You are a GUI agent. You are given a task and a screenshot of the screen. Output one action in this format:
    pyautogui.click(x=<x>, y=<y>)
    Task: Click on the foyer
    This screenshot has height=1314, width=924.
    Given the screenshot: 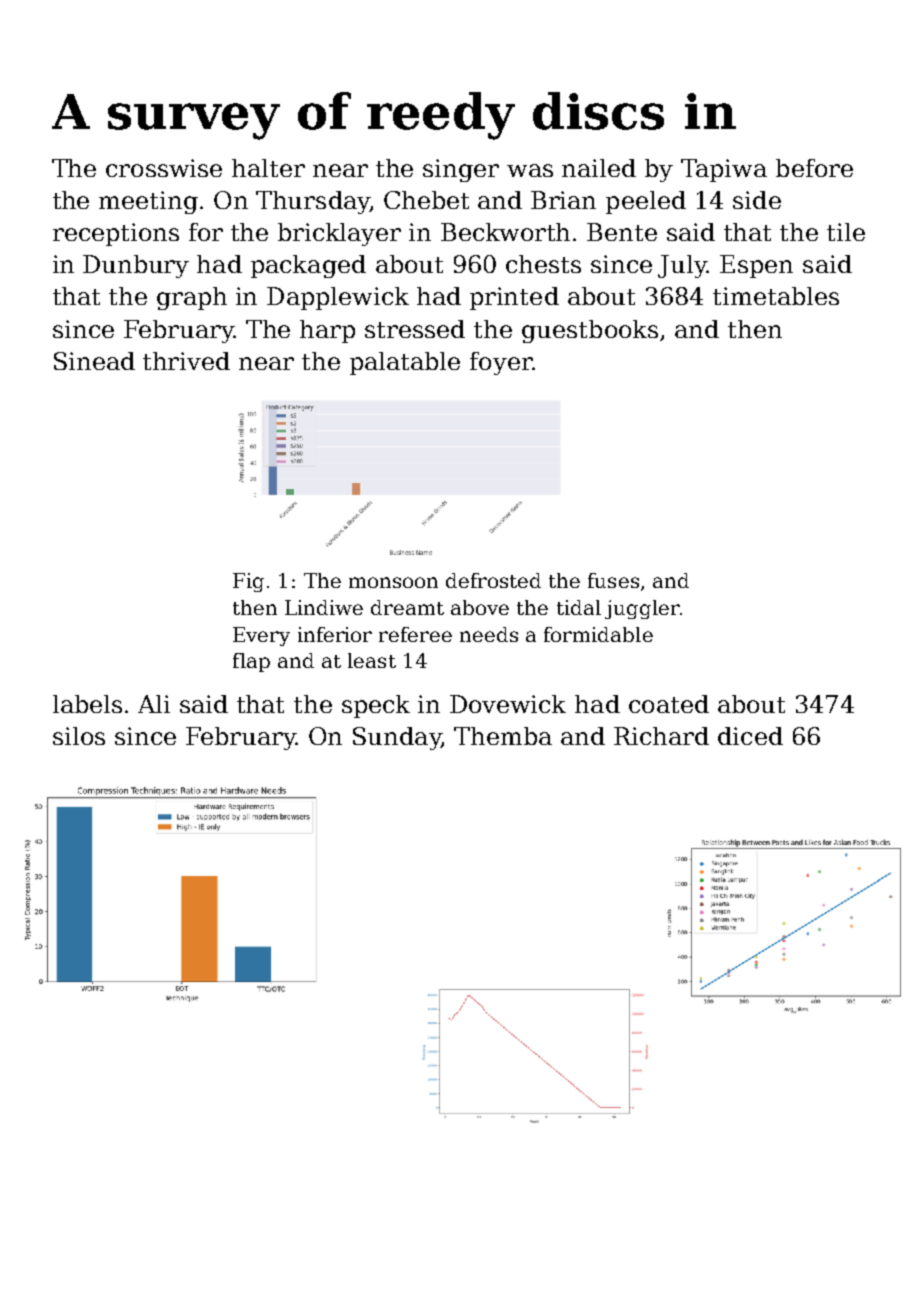 What is the action you would take?
    pyautogui.click(x=501, y=363)
